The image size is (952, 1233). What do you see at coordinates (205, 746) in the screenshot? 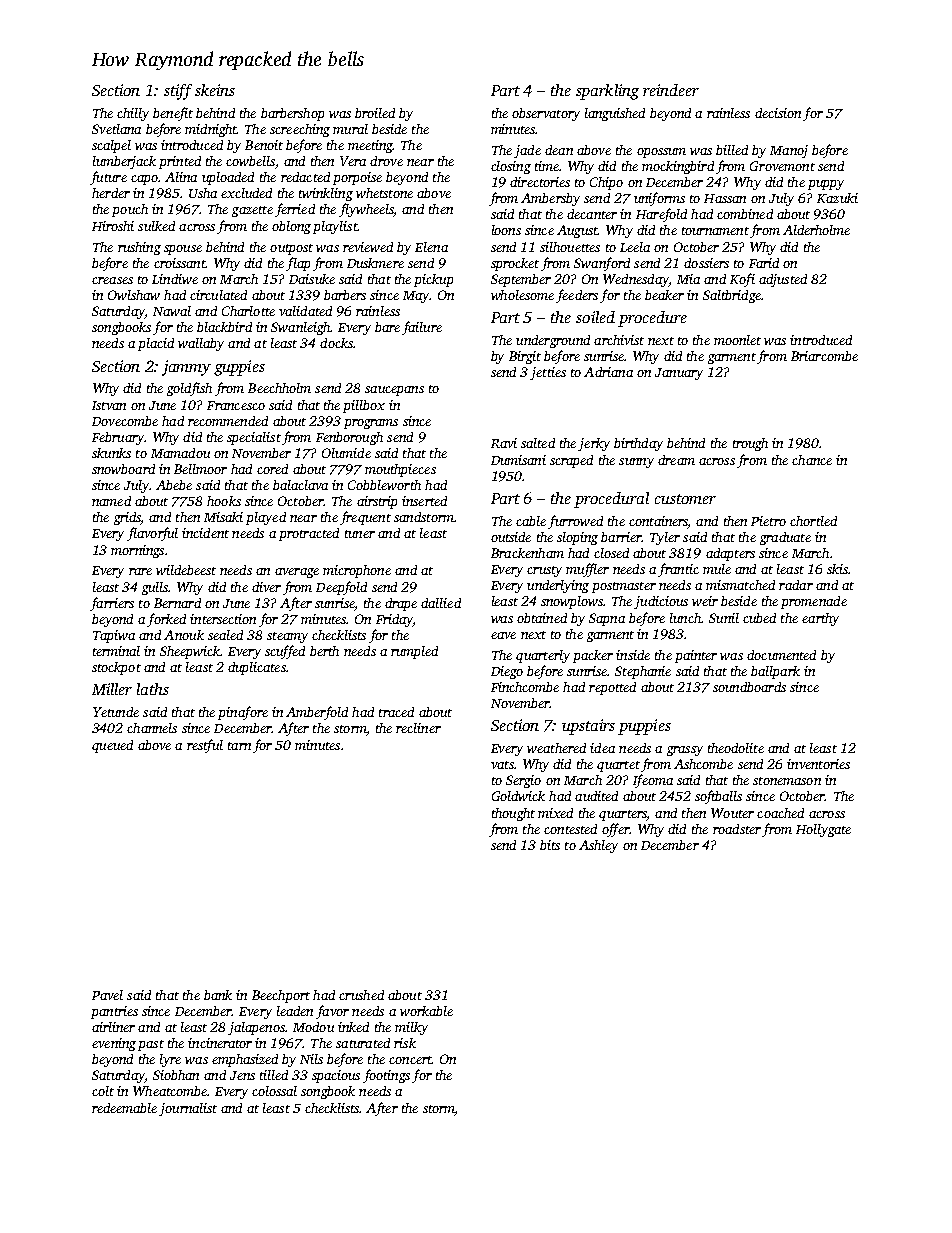
I see `restful` at bounding box center [205, 746].
